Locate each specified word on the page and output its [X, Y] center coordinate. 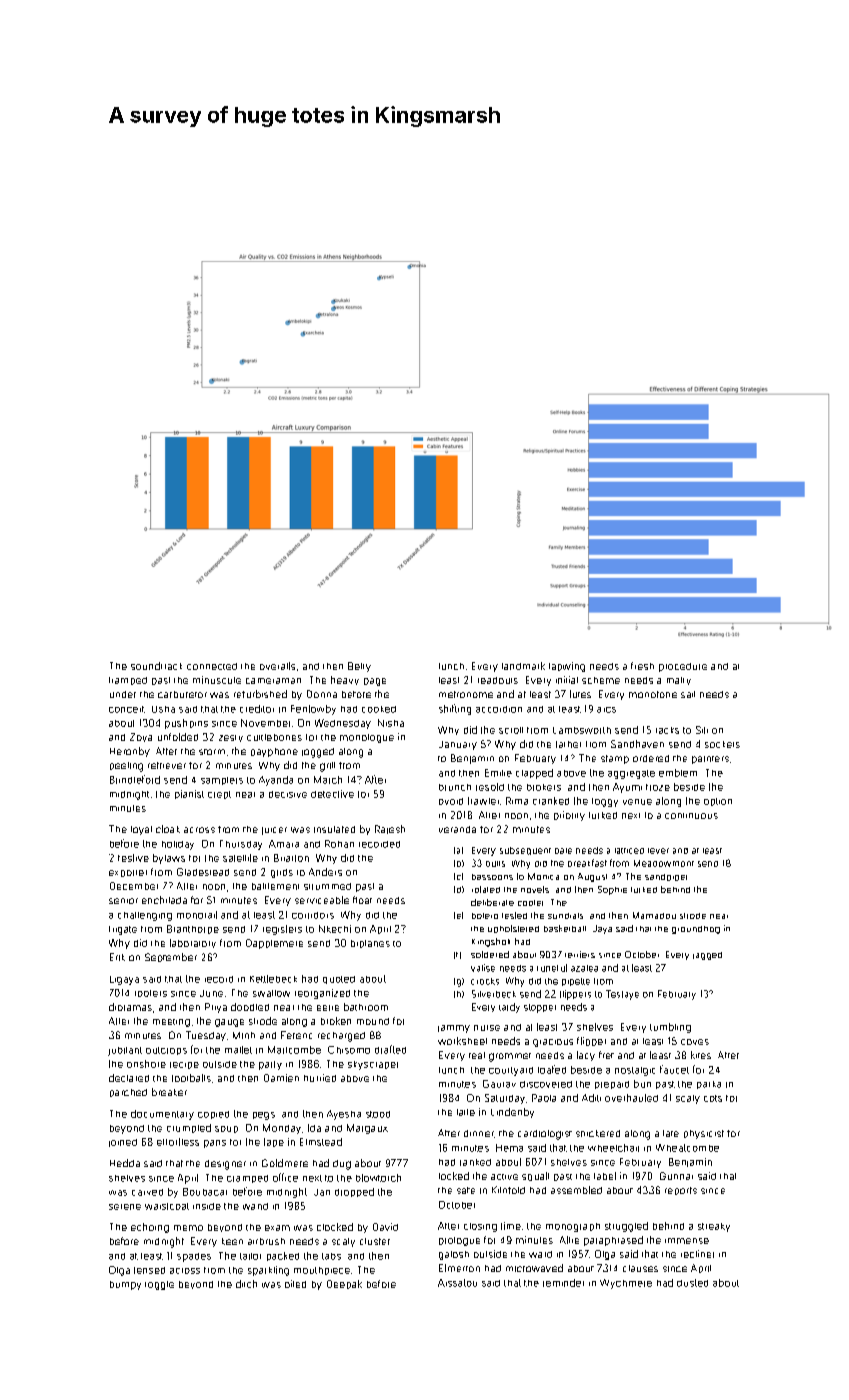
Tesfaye [622, 995]
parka [709, 1085]
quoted [339, 980]
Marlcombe [294, 1050]
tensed [149, 1270]
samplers [222, 781]
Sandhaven [637, 744]
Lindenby [512, 1113]
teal [477, 1055]
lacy [586, 1056]
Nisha [391, 723]
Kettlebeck [273, 979]
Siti [702, 730]
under [123, 694]
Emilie [498, 773]
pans [215, 1144]
